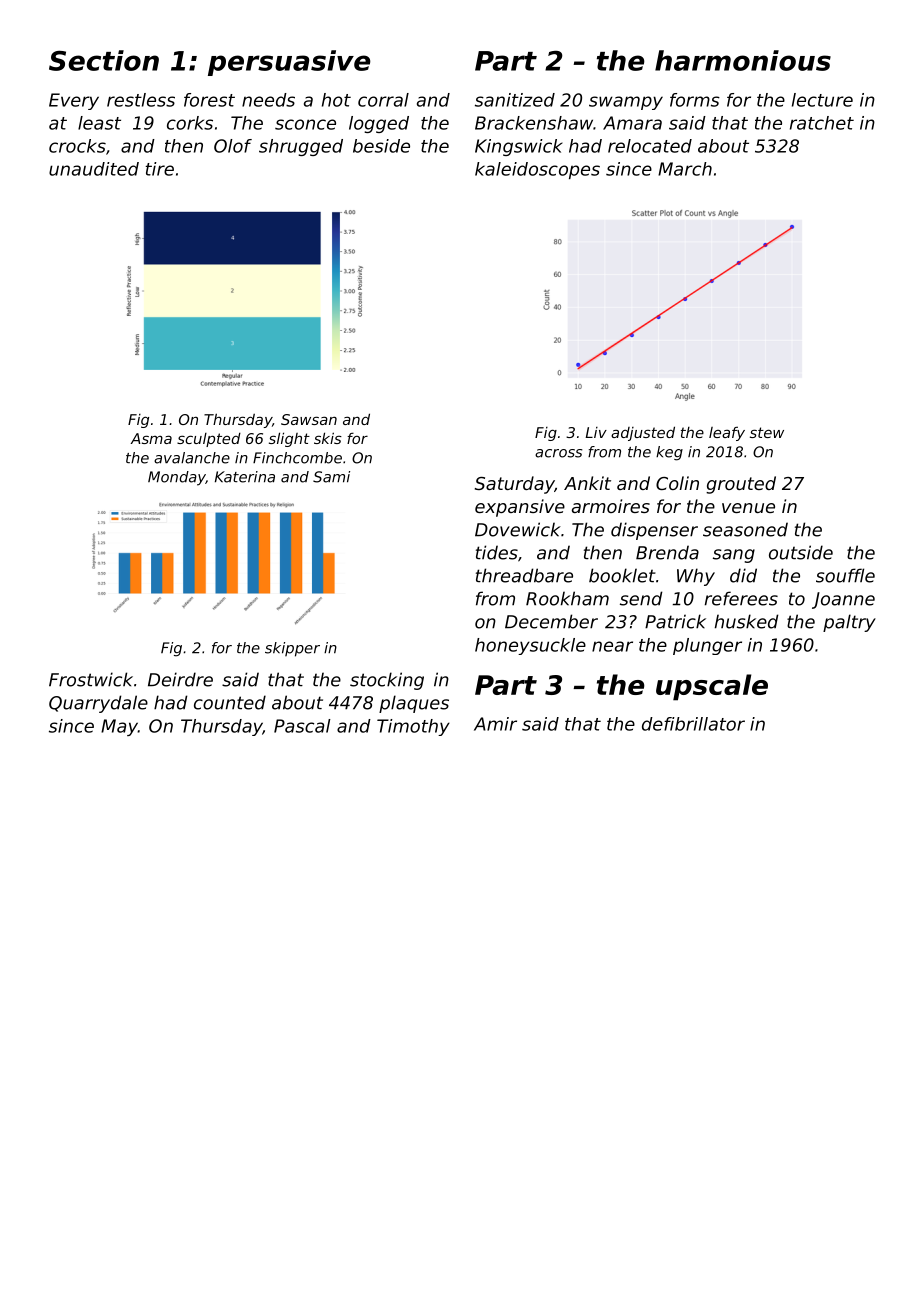 This screenshot has width=924, height=1308. I want to click on beside, so click(381, 146).
